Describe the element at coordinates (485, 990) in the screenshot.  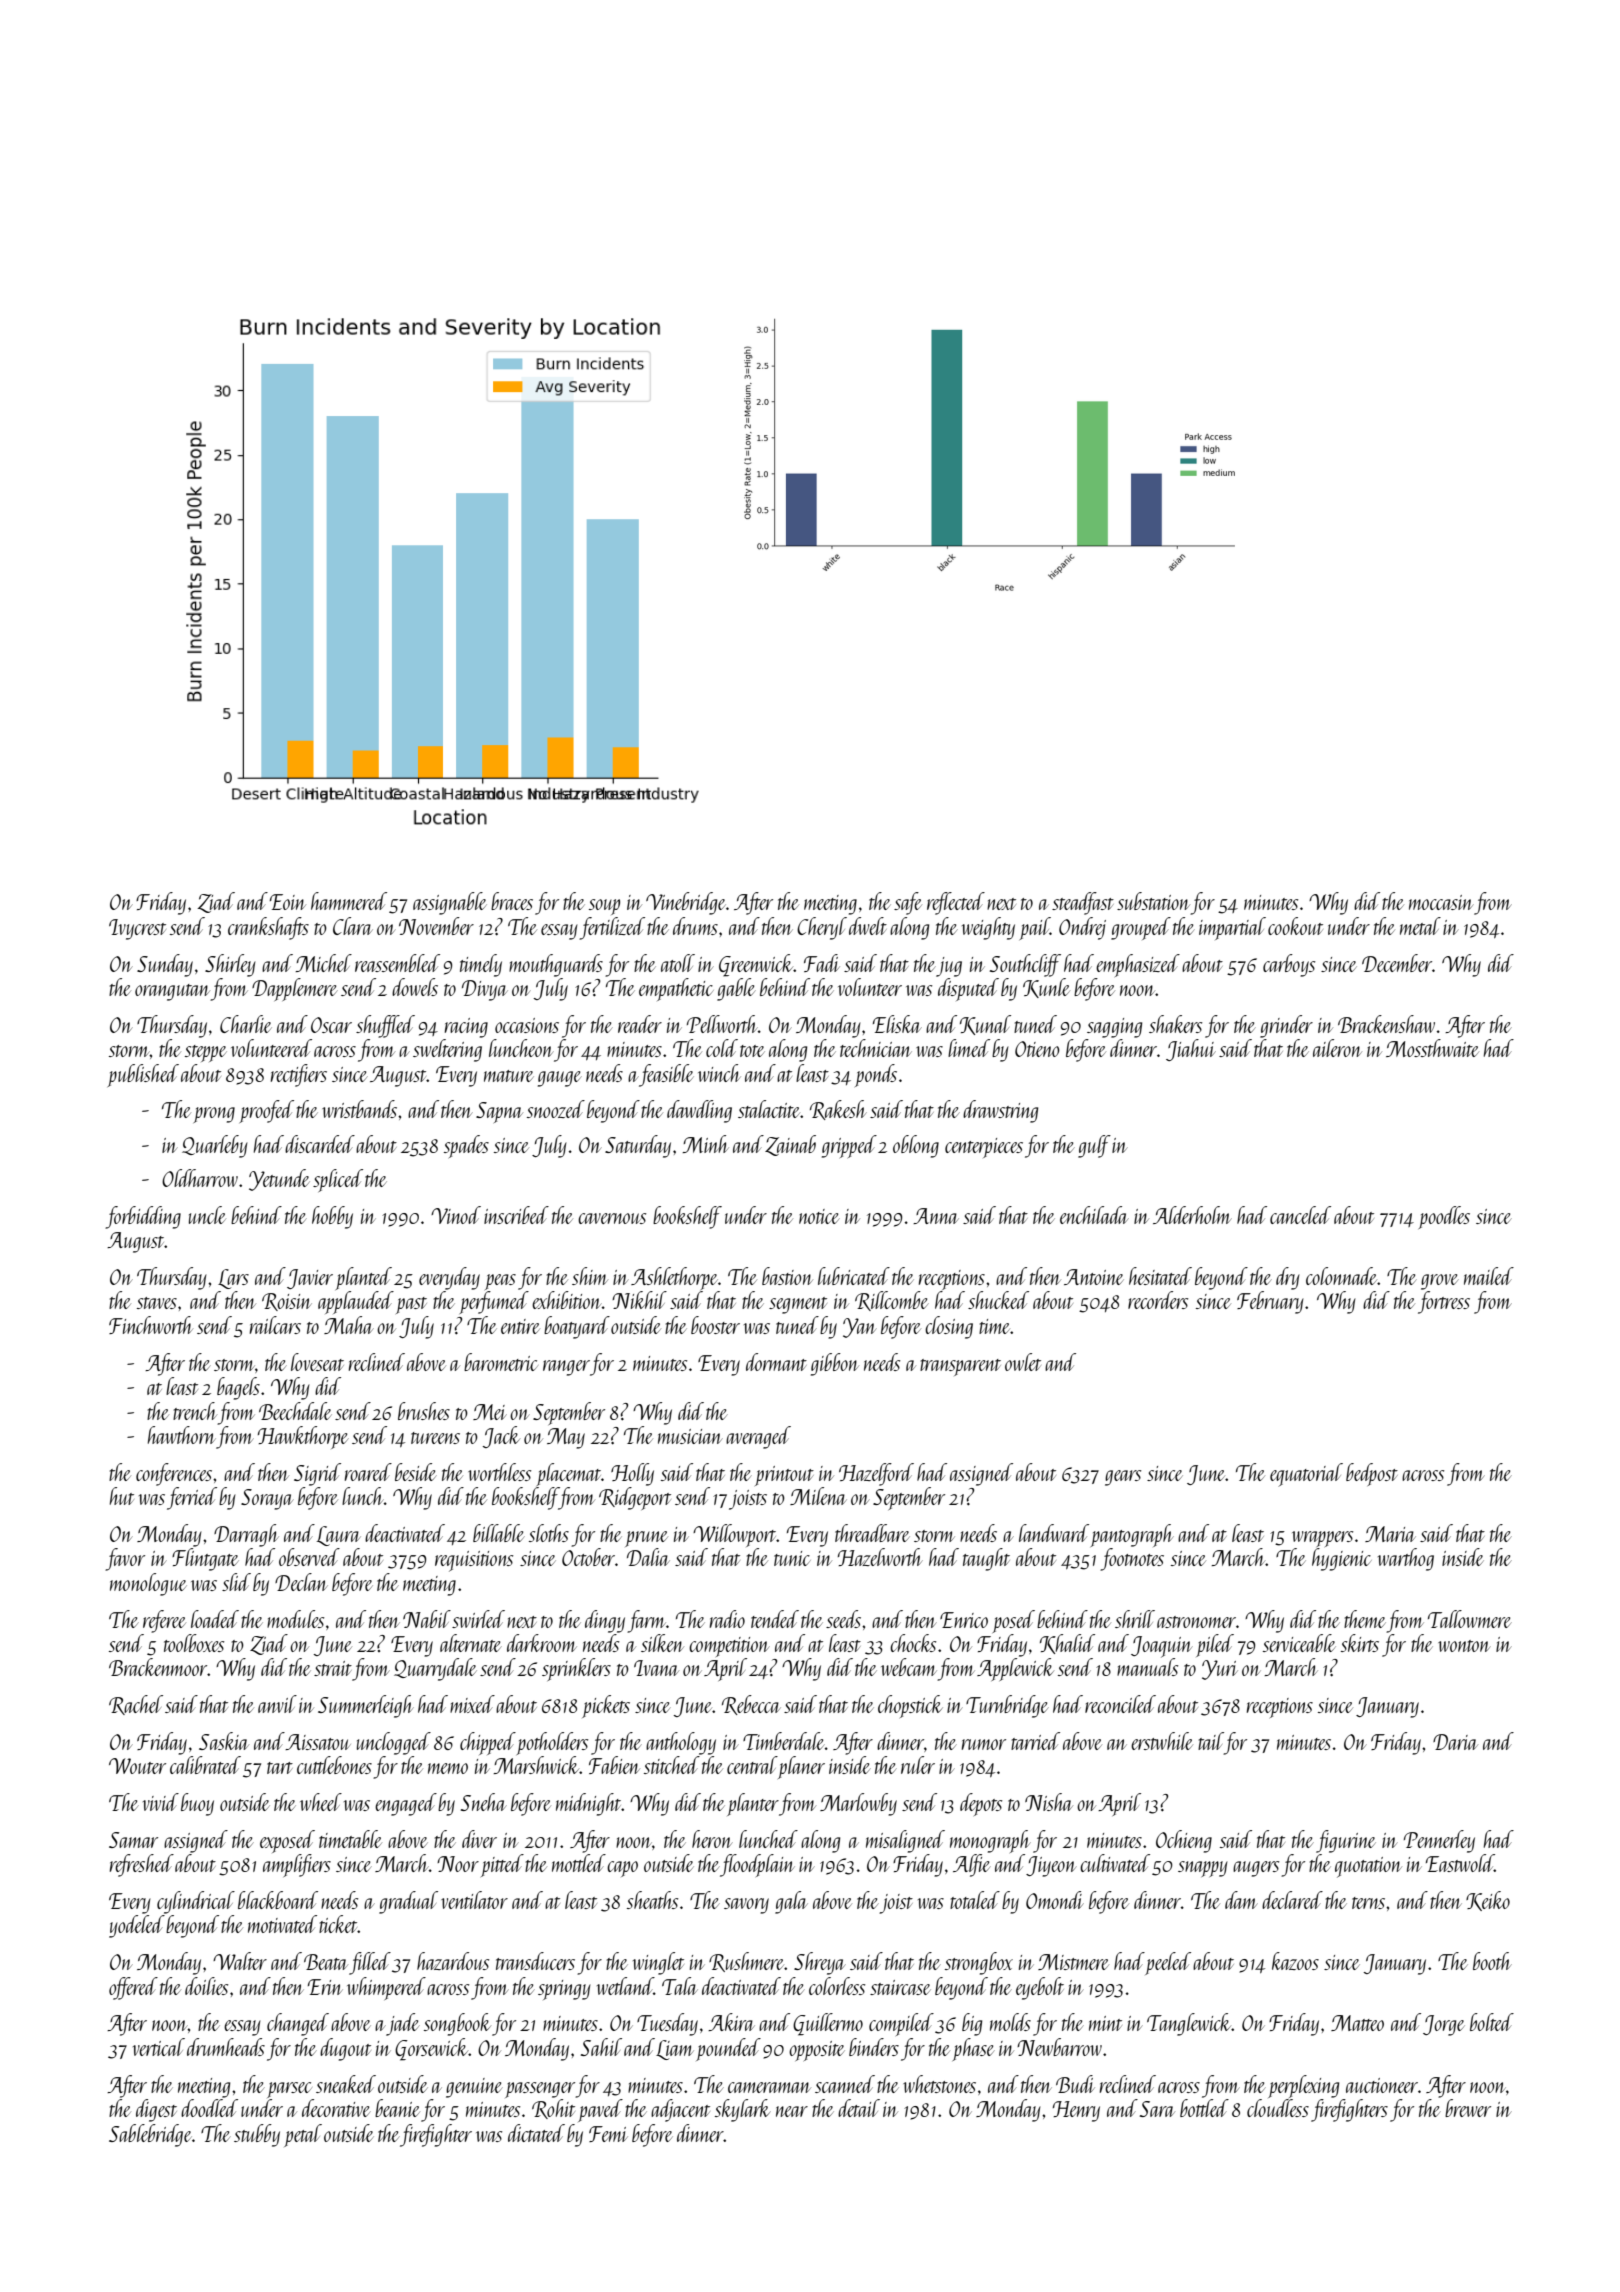
I see `Divya` at that location.
